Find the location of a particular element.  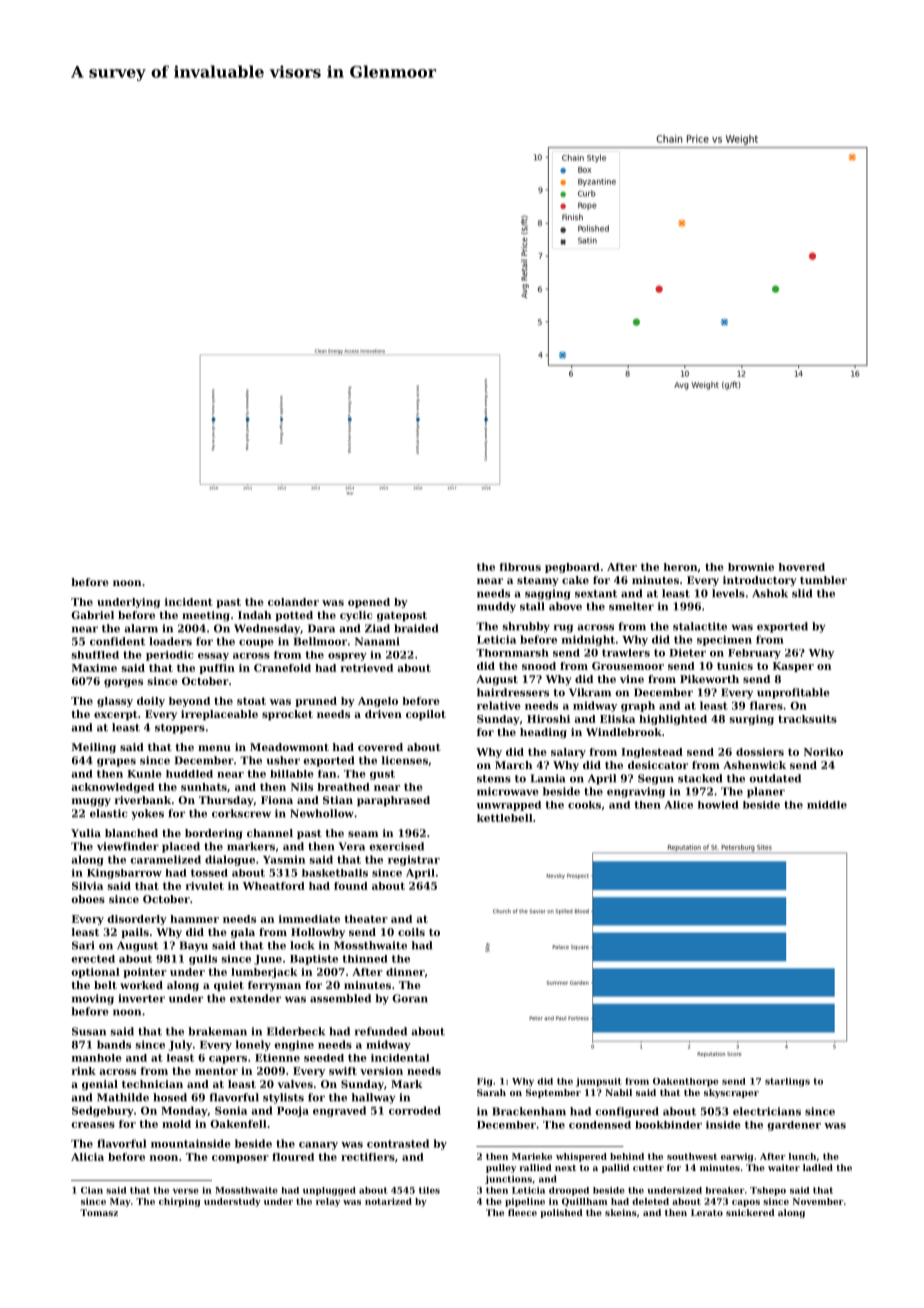

version is located at coordinates (381, 1071).
